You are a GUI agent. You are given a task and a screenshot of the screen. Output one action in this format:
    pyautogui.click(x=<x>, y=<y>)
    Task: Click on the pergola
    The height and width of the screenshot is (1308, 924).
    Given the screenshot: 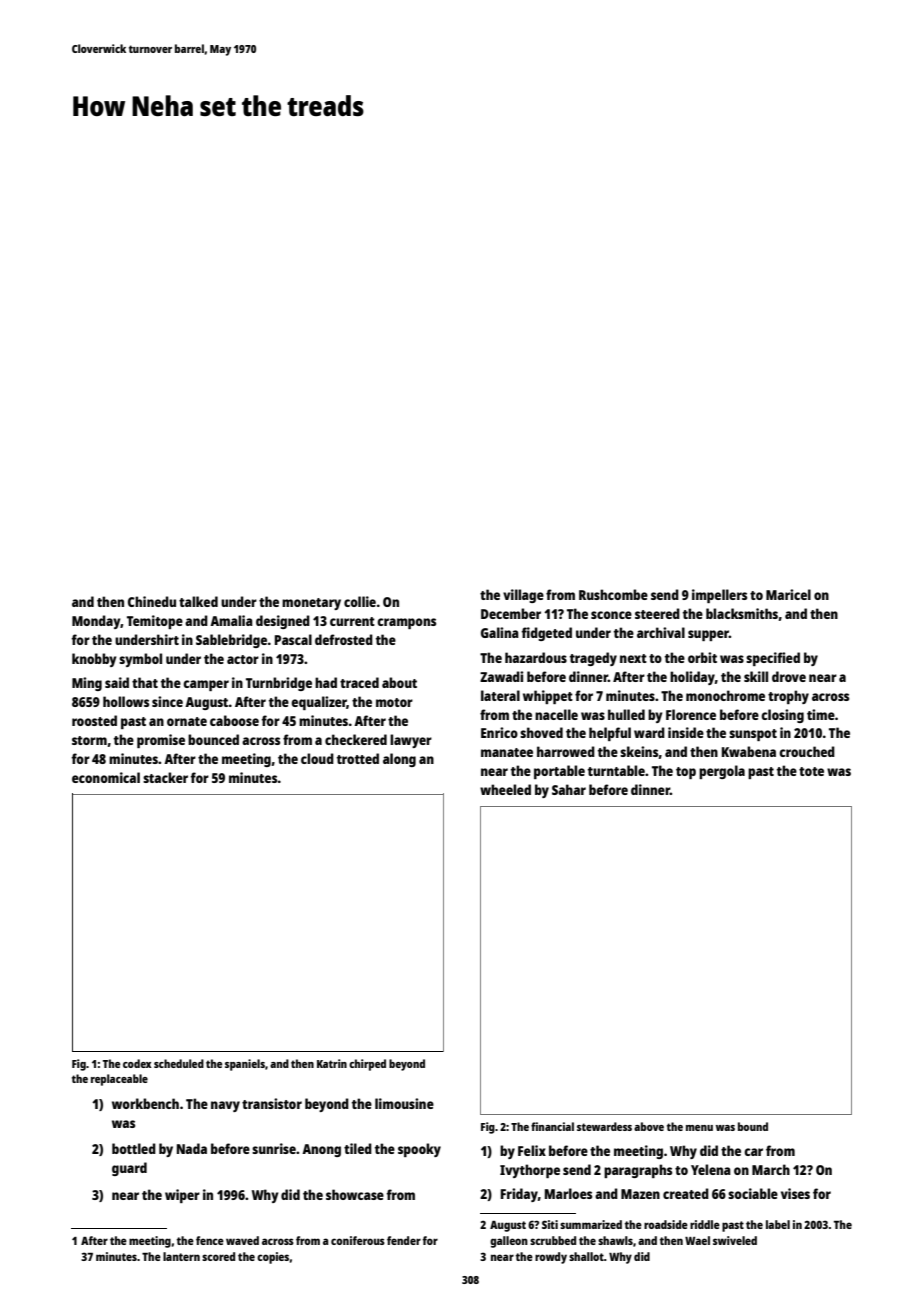 What is the action you would take?
    pyautogui.click(x=722, y=772)
